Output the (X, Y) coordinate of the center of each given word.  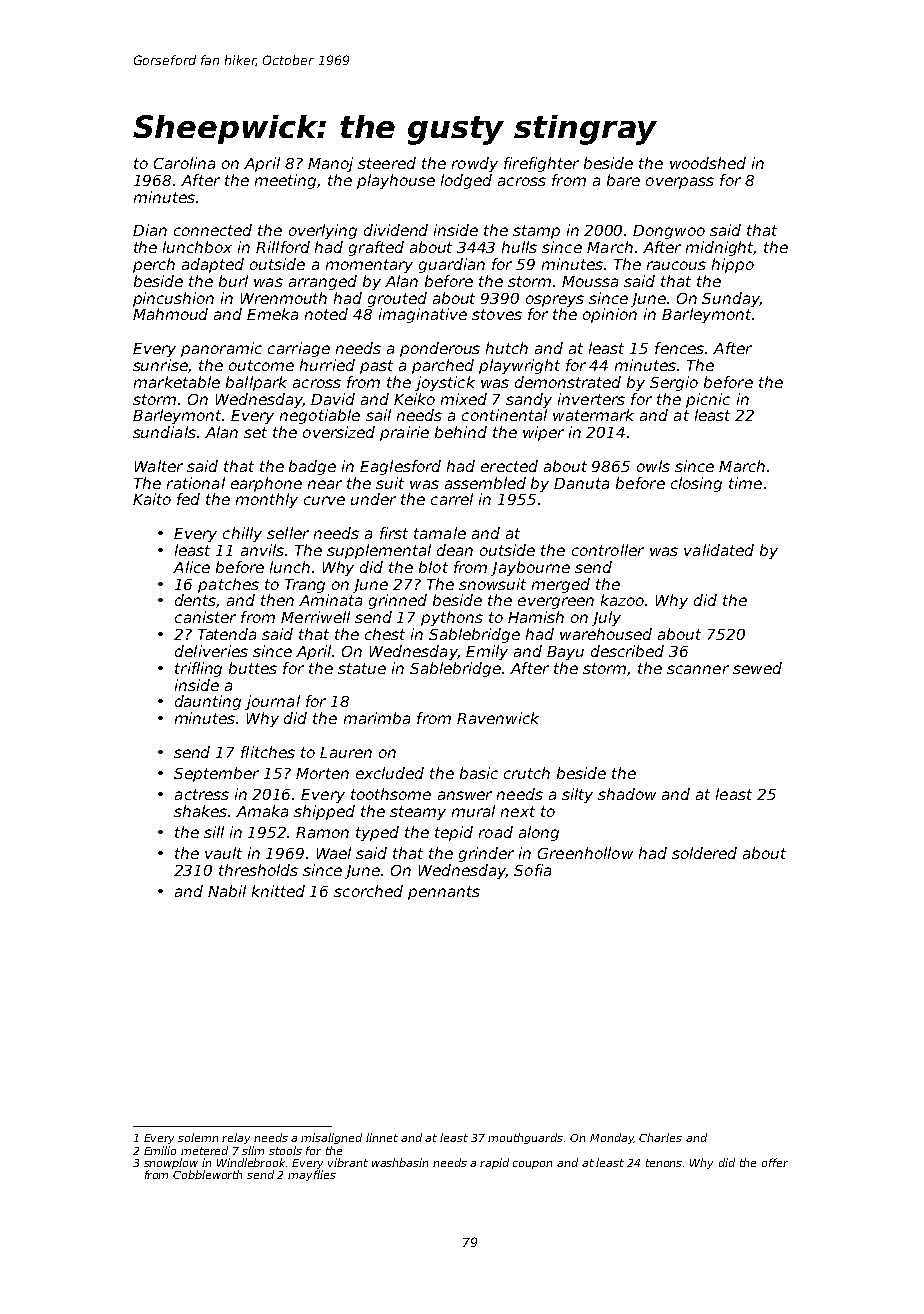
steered (387, 163)
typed (377, 833)
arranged (323, 282)
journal (272, 702)
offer (775, 1162)
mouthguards (525, 1138)
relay (236, 1138)
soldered (704, 853)
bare (623, 180)
